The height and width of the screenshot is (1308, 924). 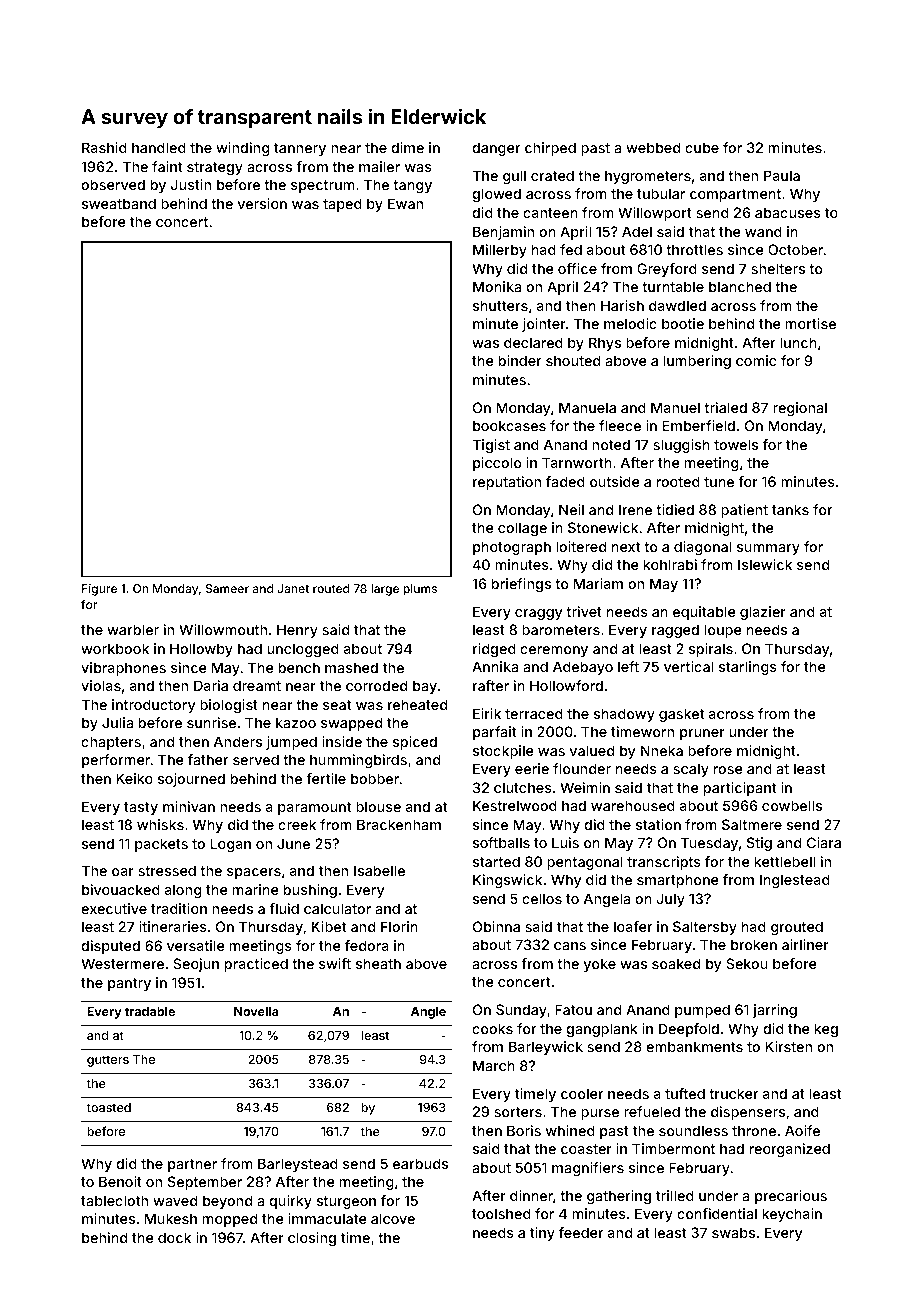 I want to click on Aoife, so click(x=802, y=1130).
